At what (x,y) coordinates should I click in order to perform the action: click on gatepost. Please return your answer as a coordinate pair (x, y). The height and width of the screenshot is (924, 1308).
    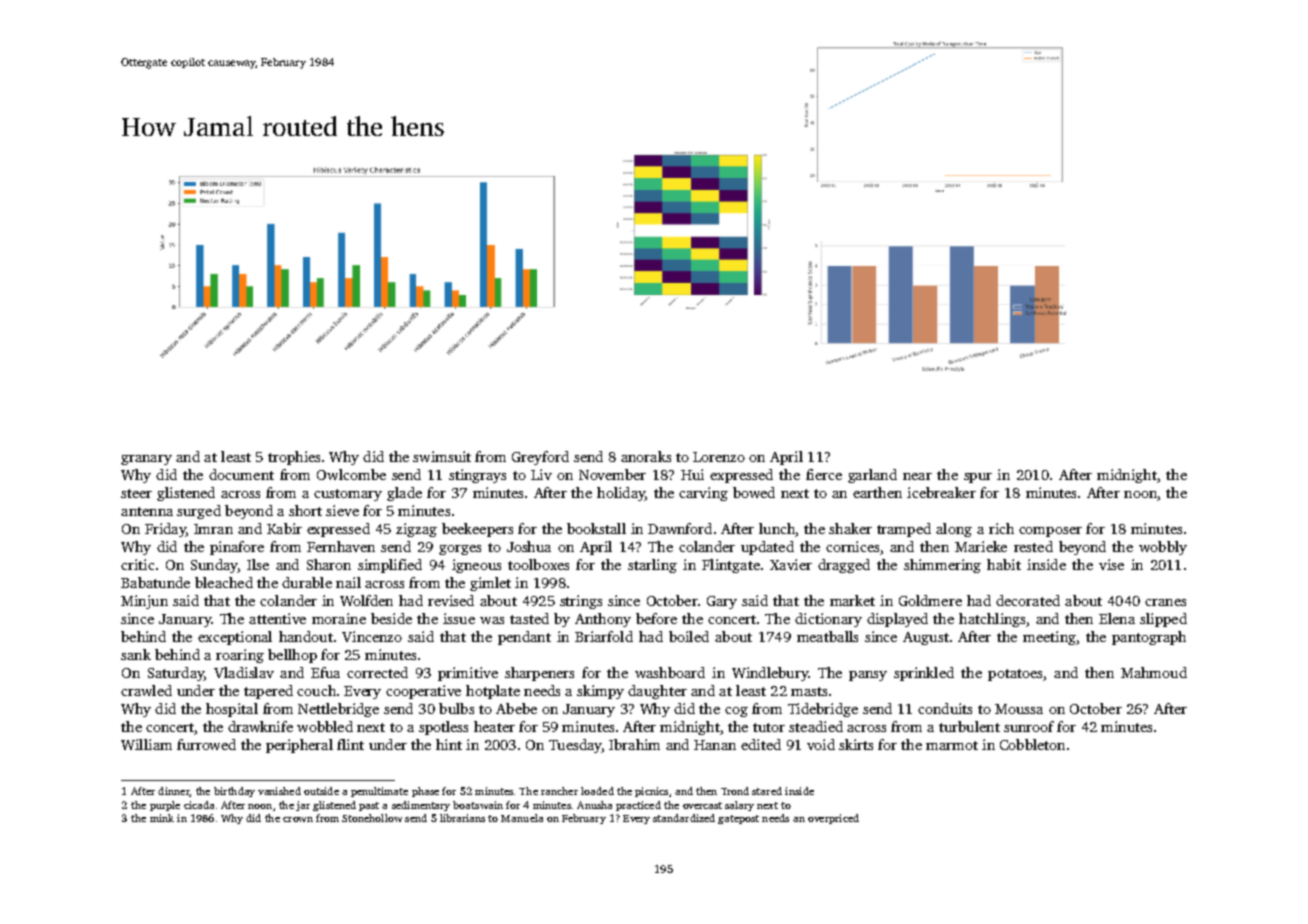
    Looking at the image, I should click on (738, 819).
